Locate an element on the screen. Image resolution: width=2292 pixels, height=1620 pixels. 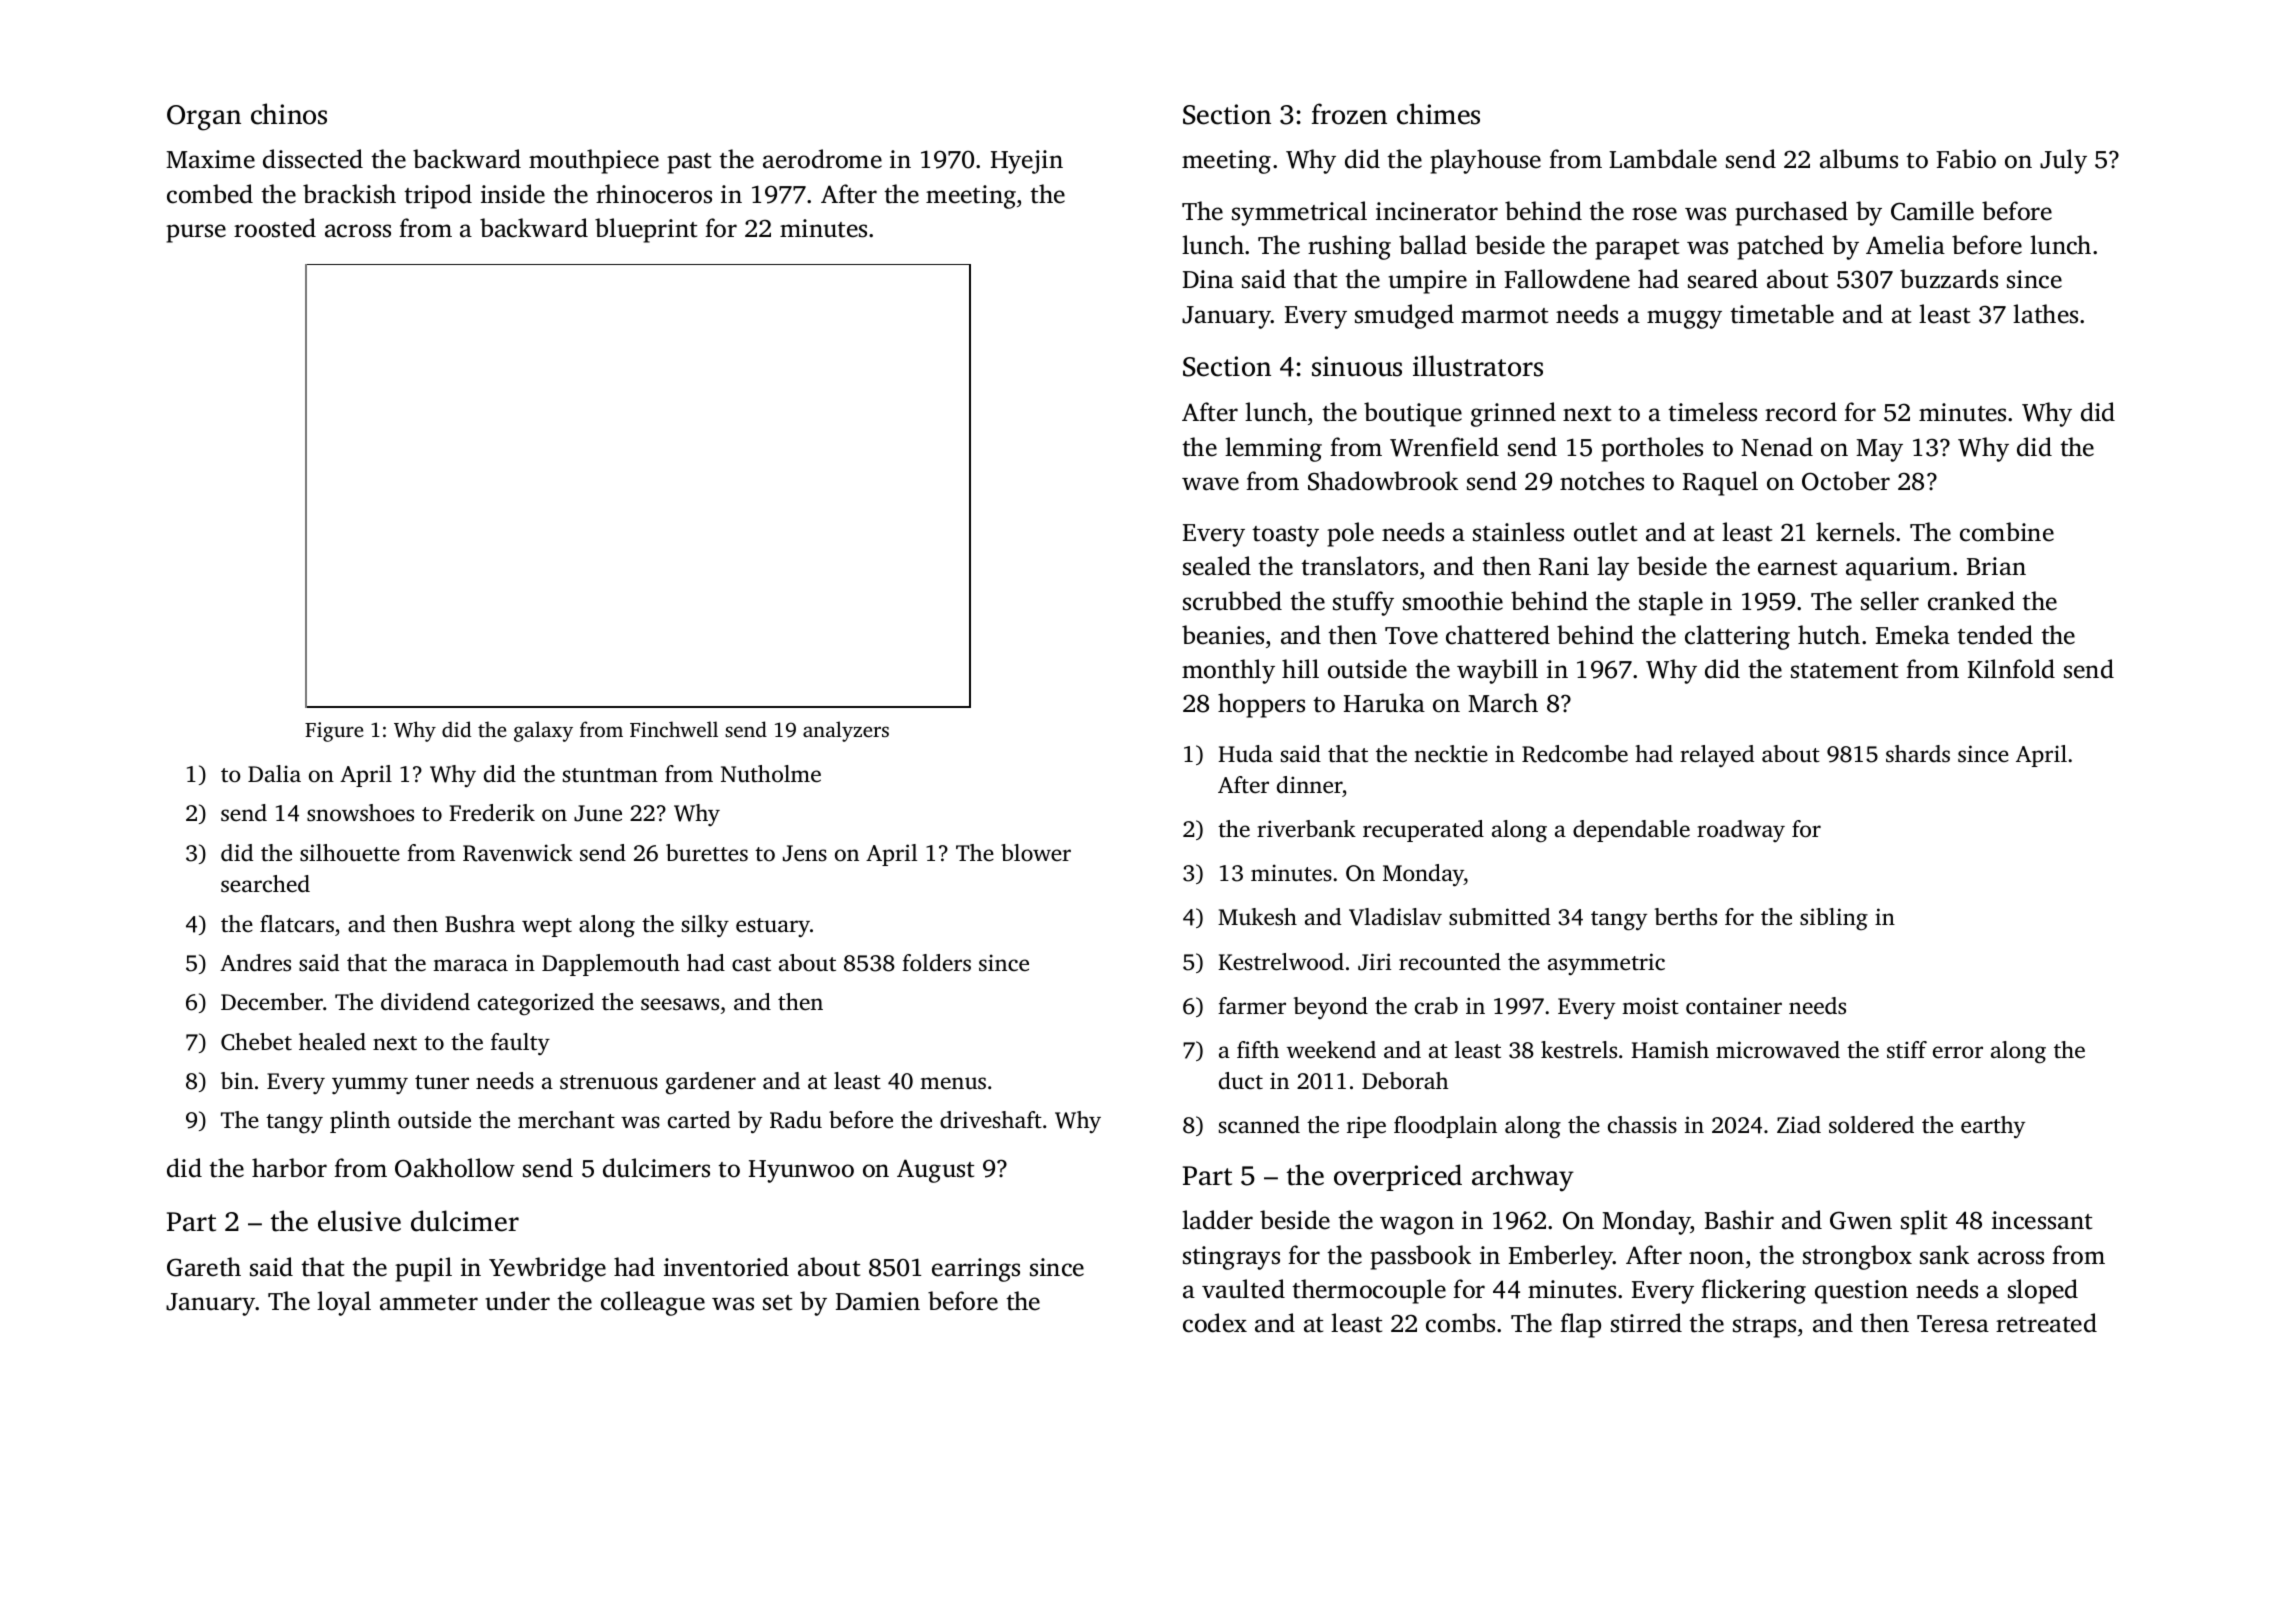
colleague is located at coordinates (653, 1303).
